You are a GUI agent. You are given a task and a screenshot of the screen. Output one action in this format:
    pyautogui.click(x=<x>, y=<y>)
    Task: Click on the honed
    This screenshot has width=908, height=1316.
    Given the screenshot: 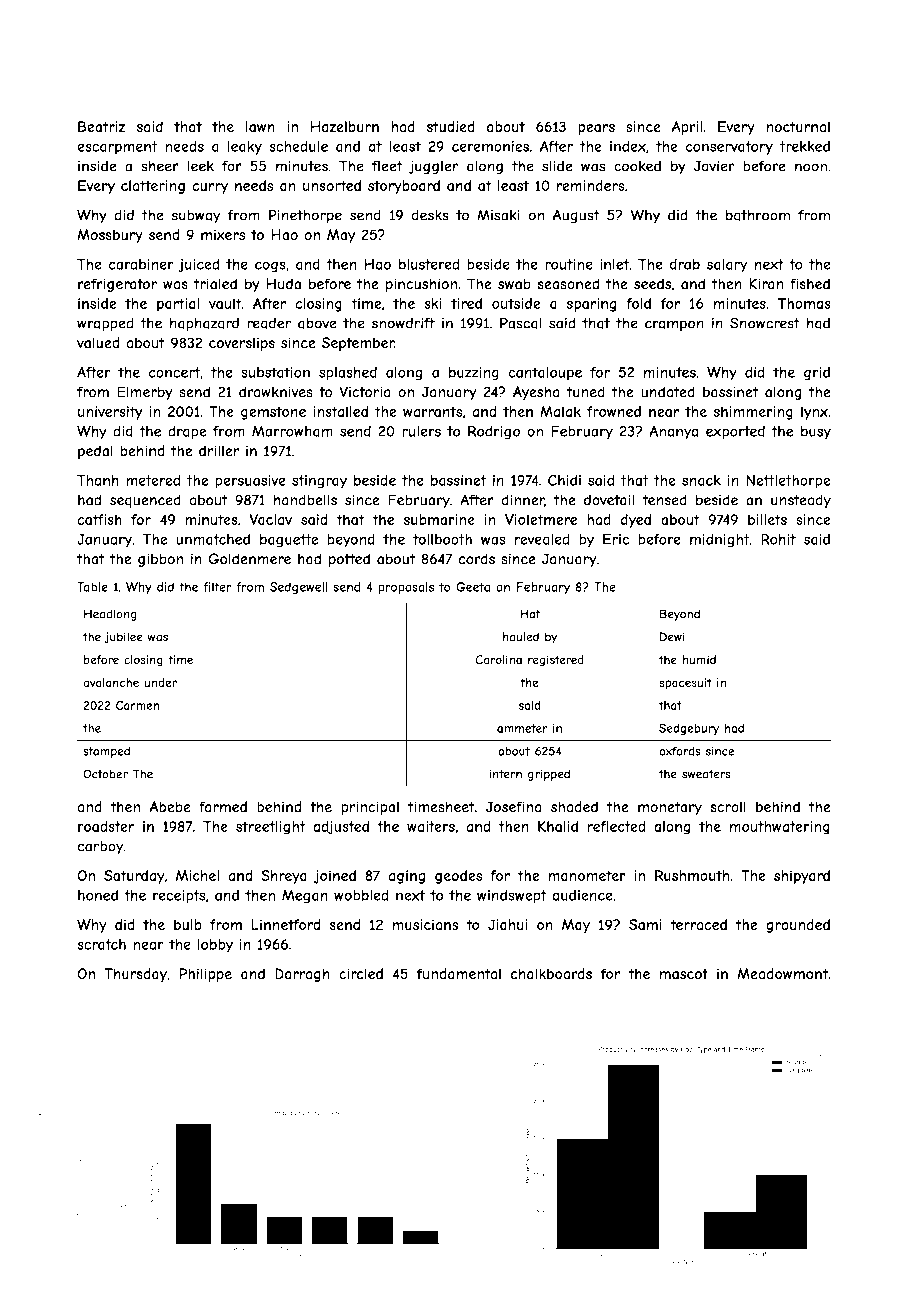 What is the action you would take?
    pyautogui.click(x=98, y=895)
